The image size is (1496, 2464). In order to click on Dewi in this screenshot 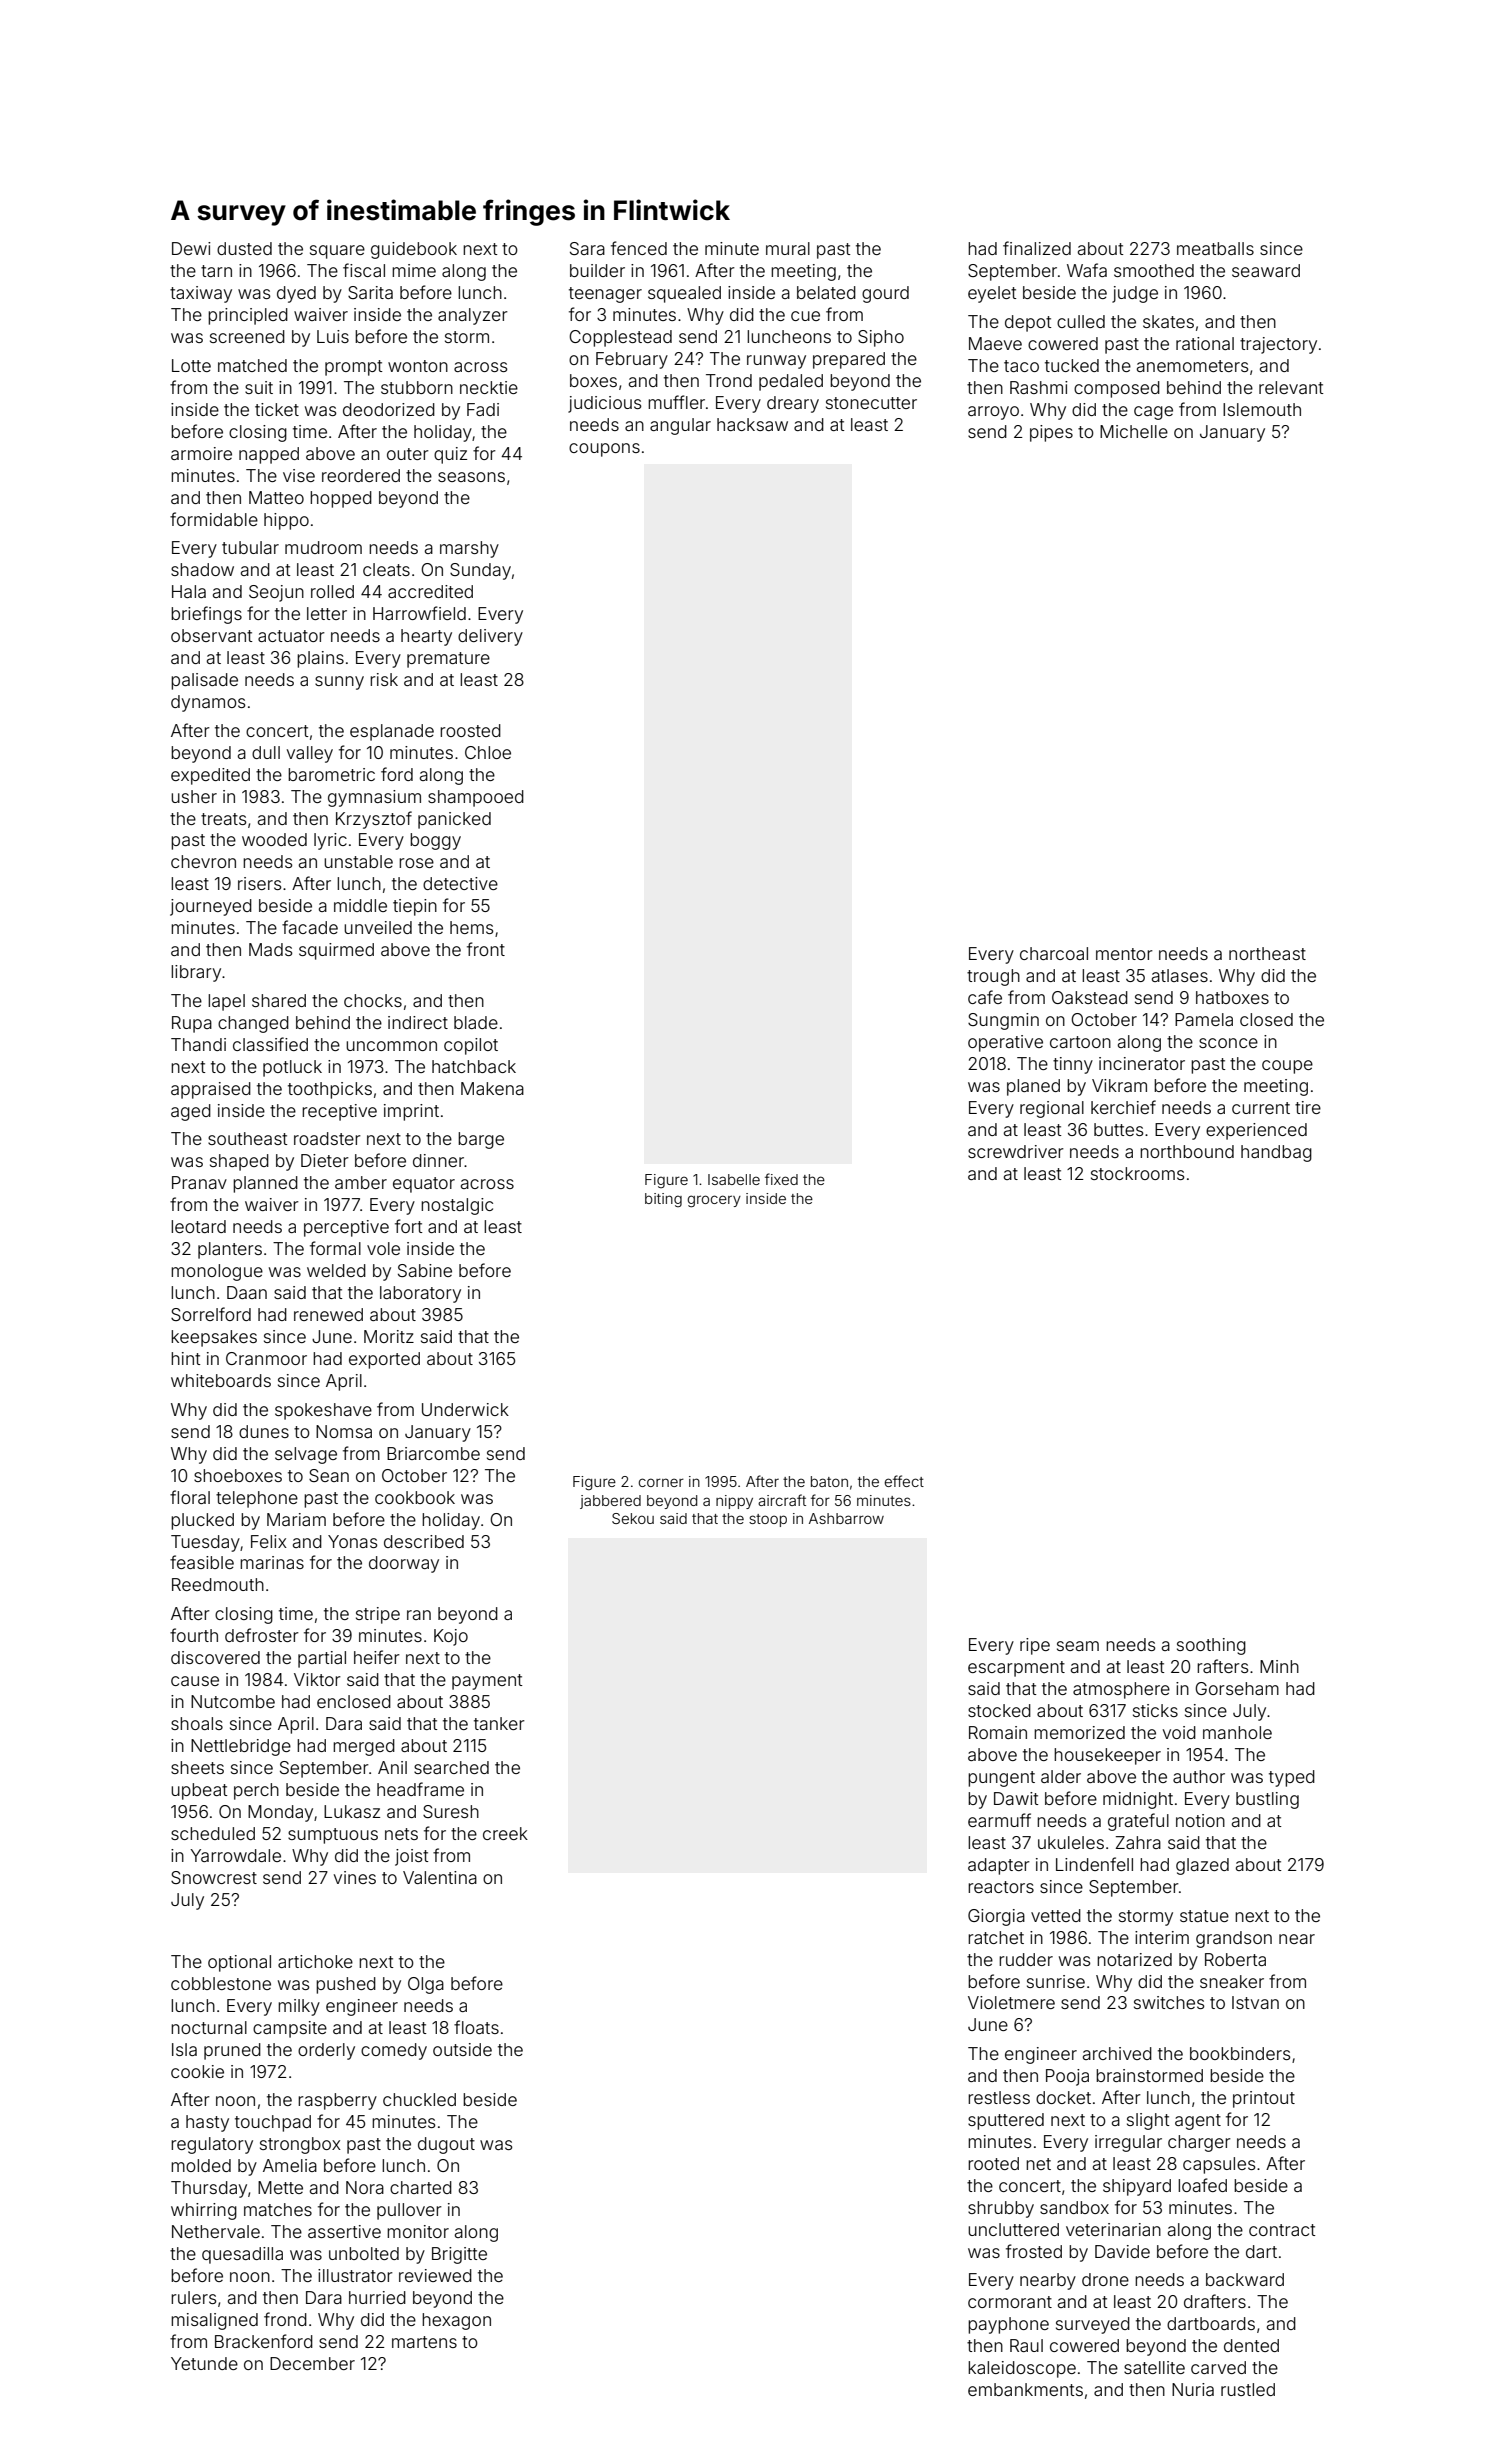, I will do `click(191, 248)`.
